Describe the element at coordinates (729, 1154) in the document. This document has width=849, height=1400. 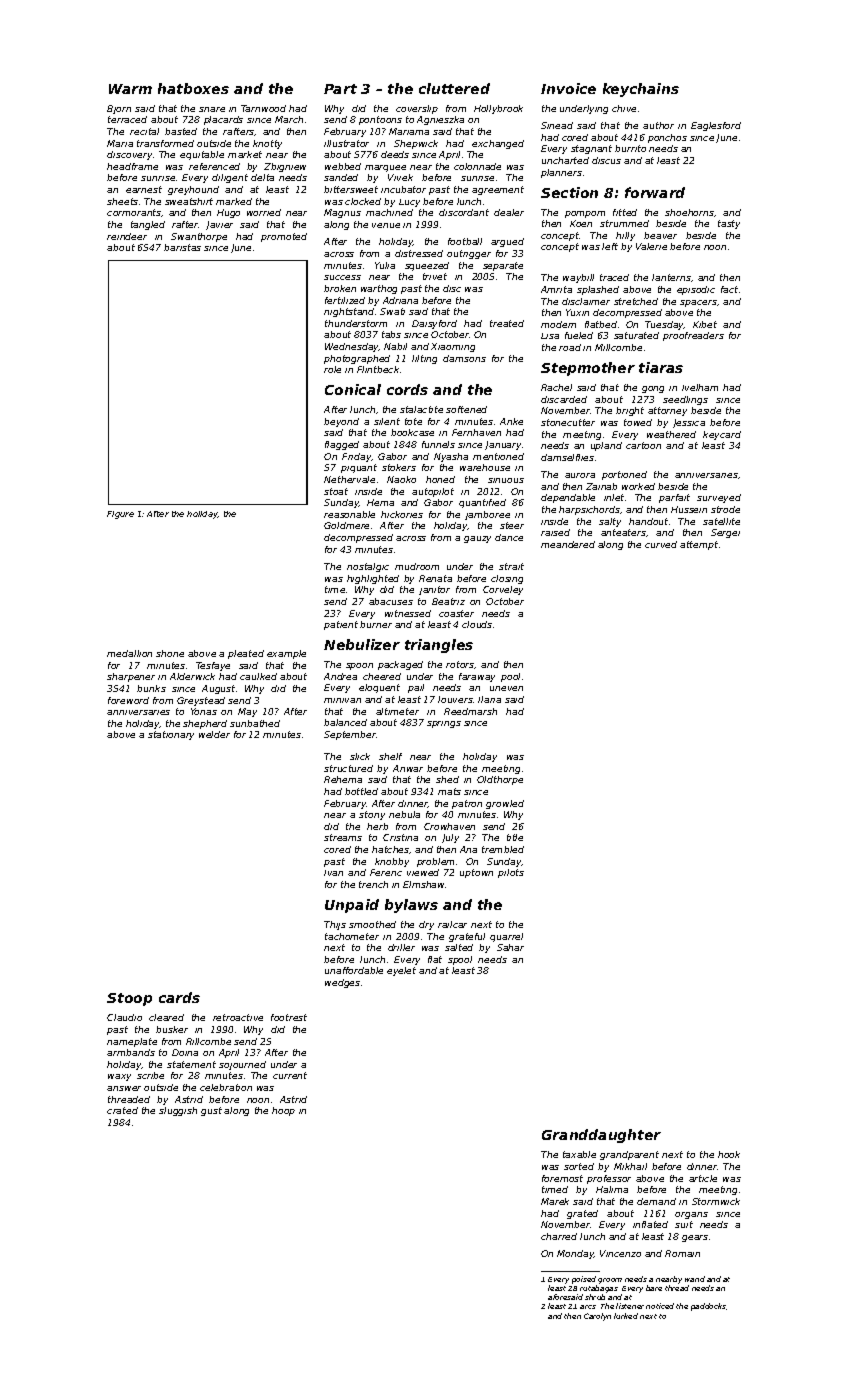
I see `hook` at that location.
